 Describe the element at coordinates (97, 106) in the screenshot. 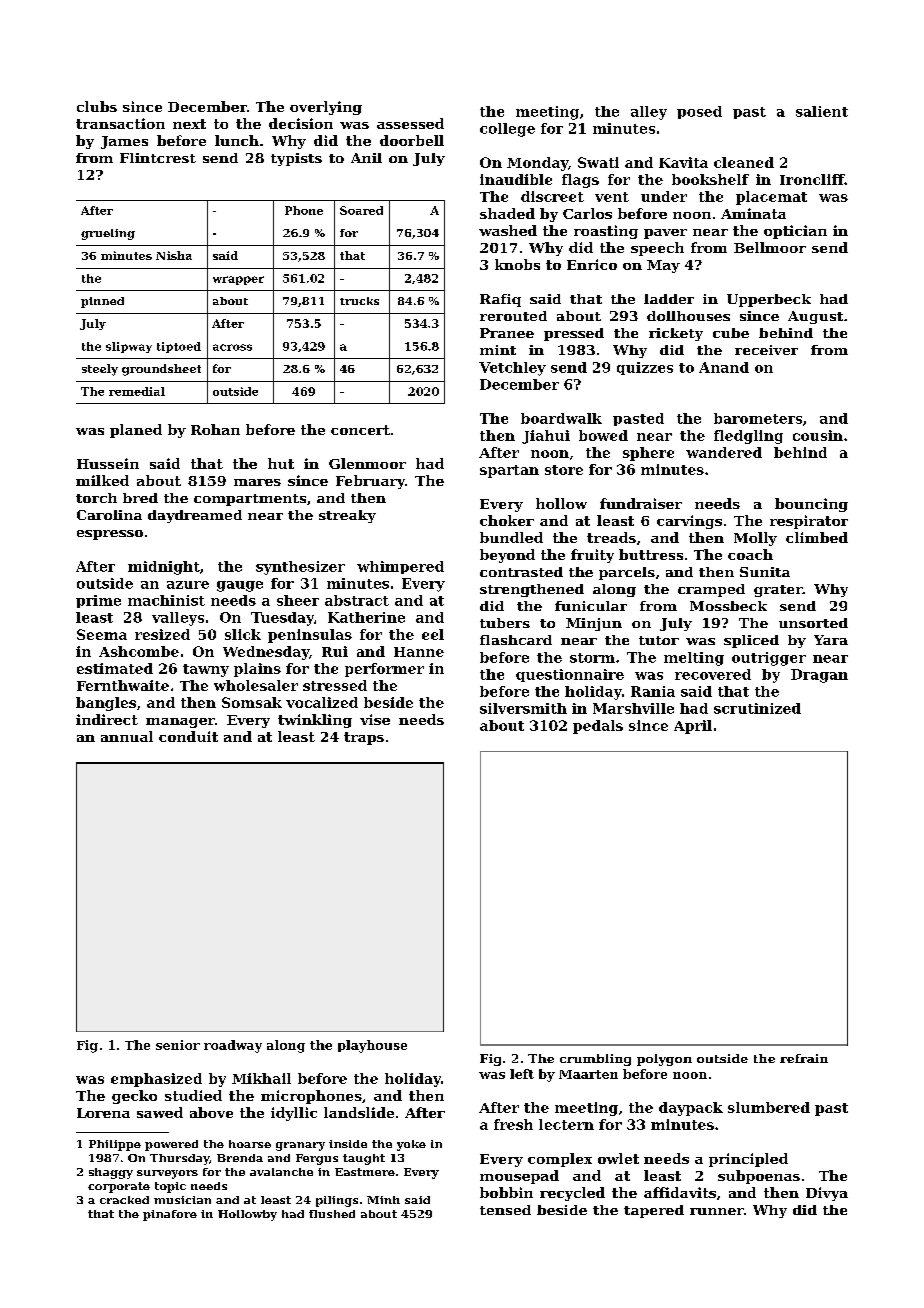

I see `clubs` at that location.
